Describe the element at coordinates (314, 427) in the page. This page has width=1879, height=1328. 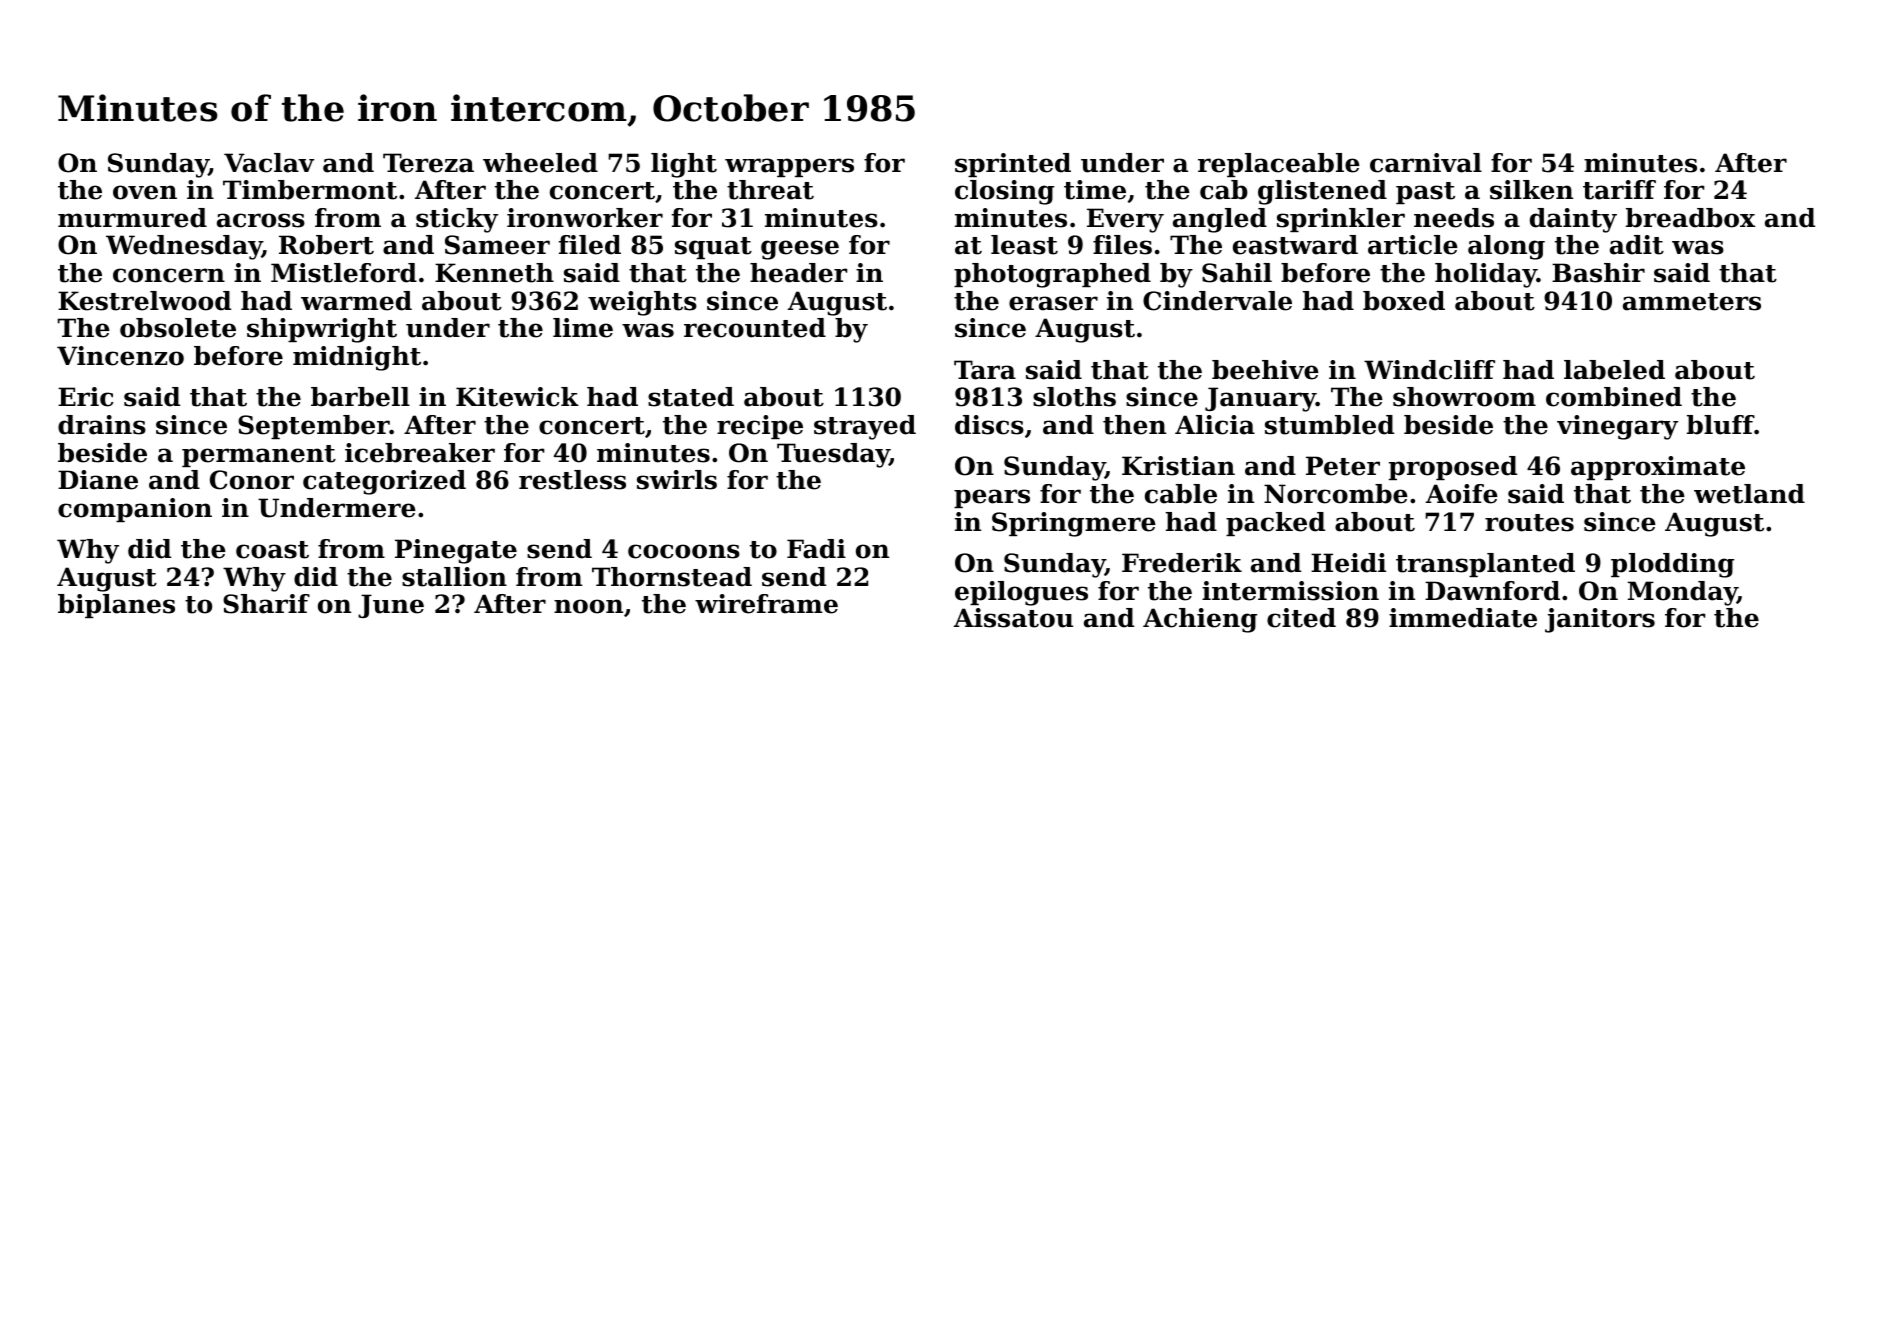
I see `September` at that location.
